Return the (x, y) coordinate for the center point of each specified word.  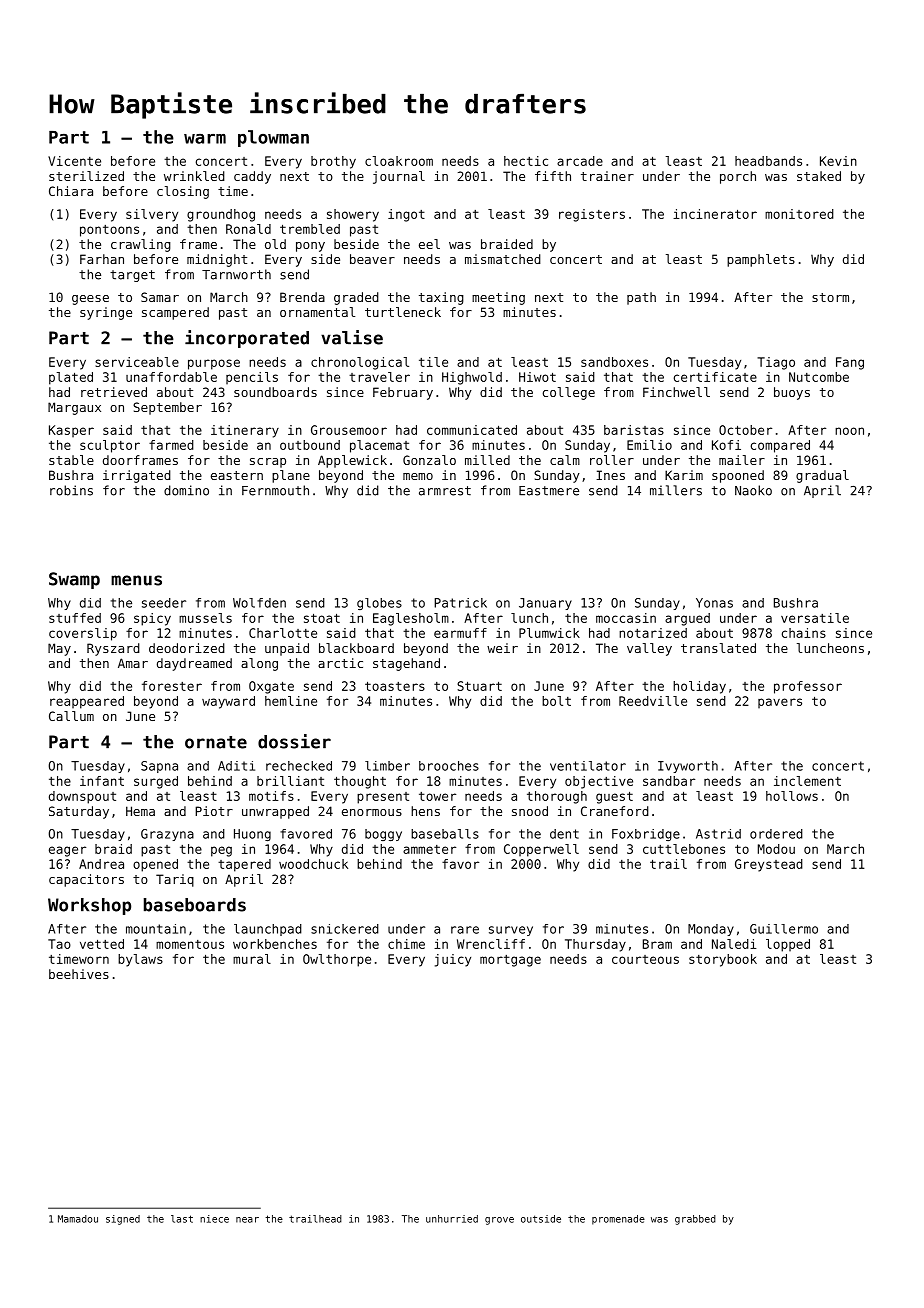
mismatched (503, 259)
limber (387, 766)
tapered (244, 865)
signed (123, 1220)
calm (565, 460)
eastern (237, 475)
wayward (228, 702)
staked (819, 176)
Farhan (102, 259)
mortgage (510, 961)
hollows (792, 796)
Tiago (776, 363)
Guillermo (784, 929)
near (247, 1220)
